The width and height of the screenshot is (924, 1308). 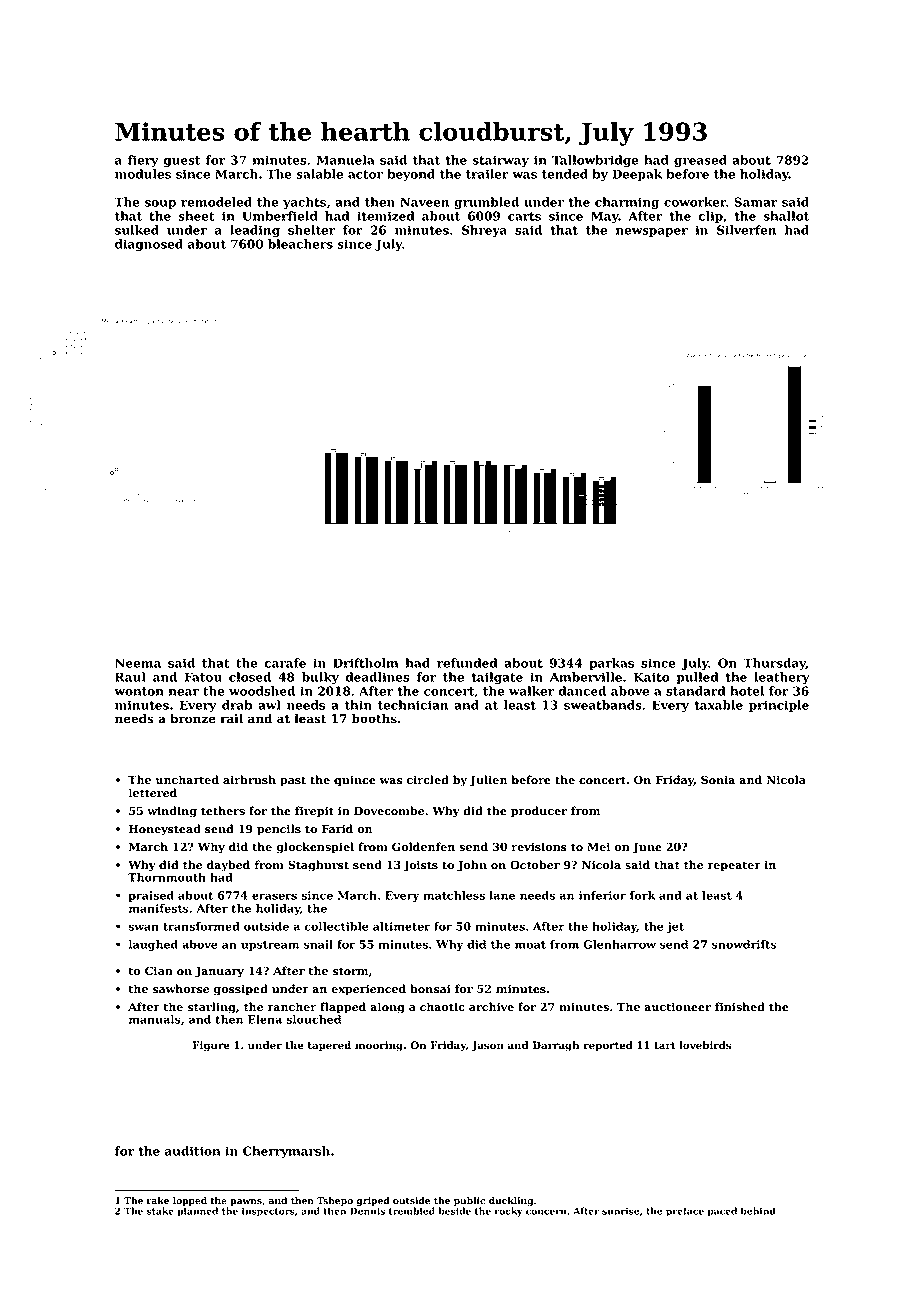 I want to click on Jason, so click(x=487, y=1046).
